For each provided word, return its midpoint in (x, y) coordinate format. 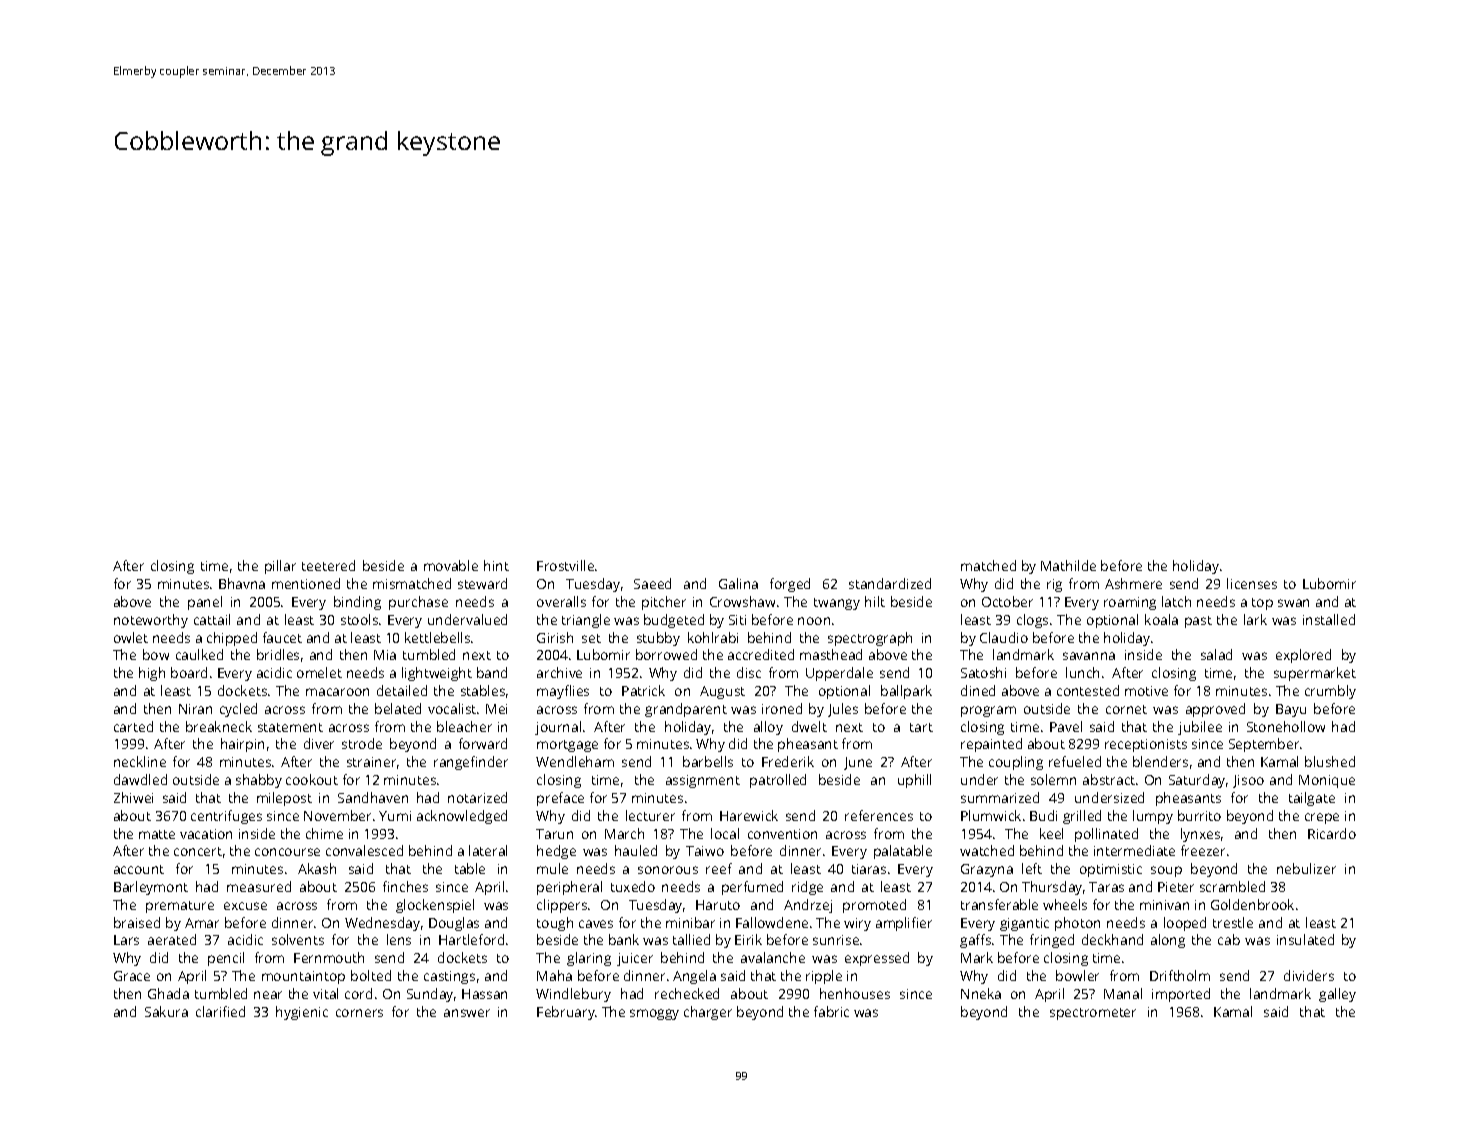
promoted (874, 906)
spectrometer (1093, 1014)
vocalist (452, 708)
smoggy (654, 1014)
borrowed (666, 654)
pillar (280, 567)
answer (467, 1013)
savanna (1089, 656)
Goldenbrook (1252, 904)
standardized (890, 583)
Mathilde (1068, 565)
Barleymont (151, 888)
